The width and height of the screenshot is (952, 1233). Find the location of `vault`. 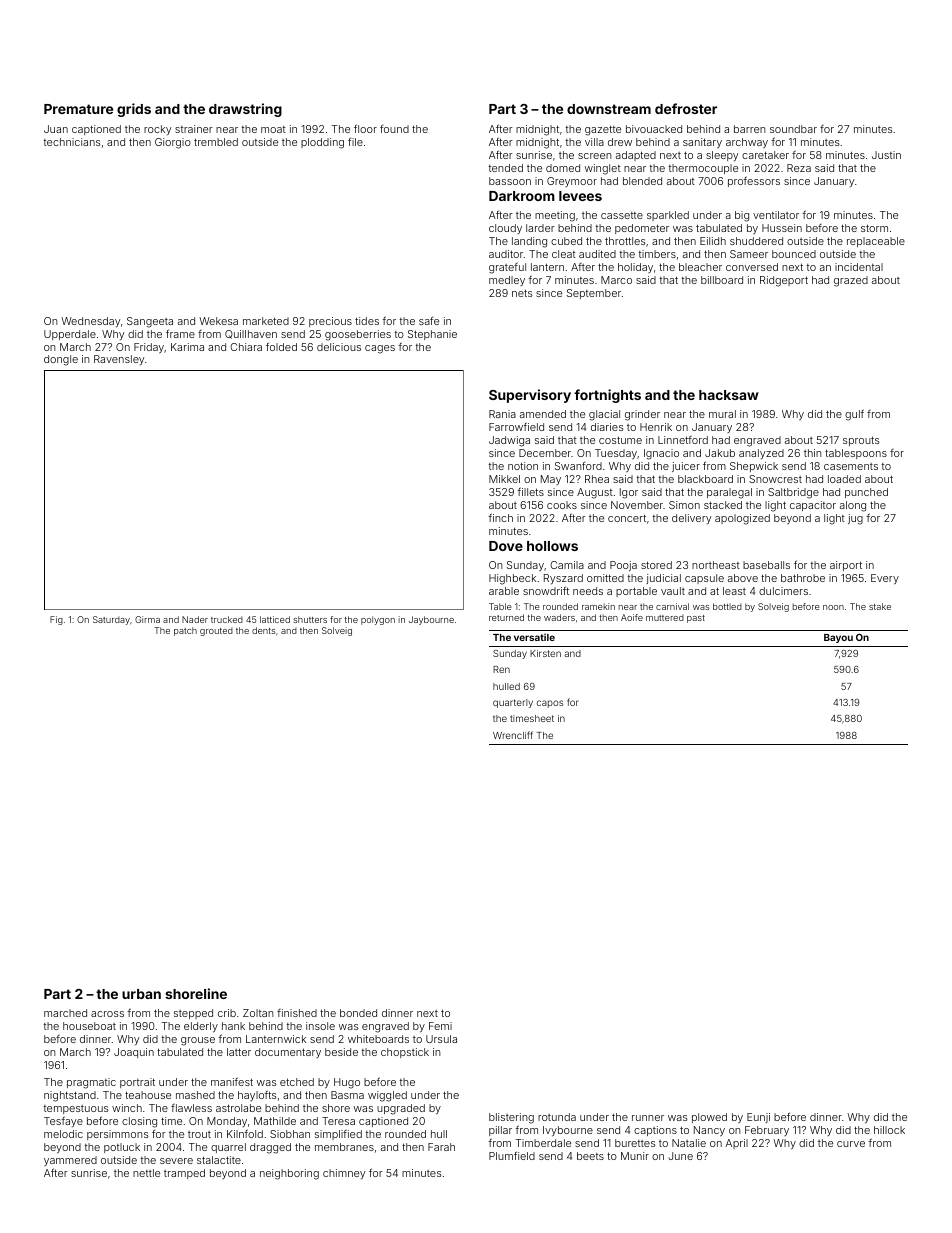

vault is located at coordinates (673, 591).
